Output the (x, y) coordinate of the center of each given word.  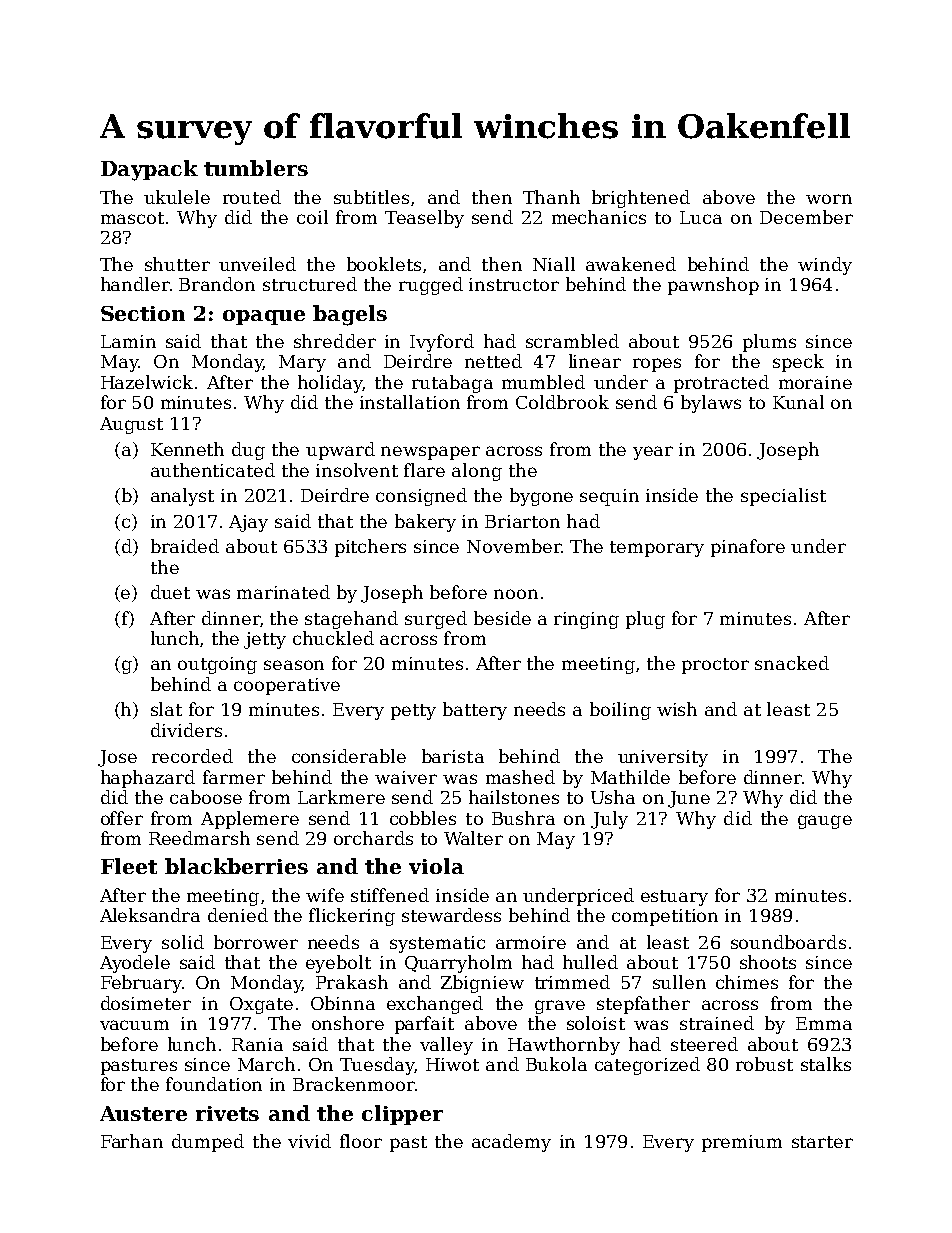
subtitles (371, 197)
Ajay (248, 523)
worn (829, 199)
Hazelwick (147, 382)
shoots (768, 962)
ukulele (177, 197)
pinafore (748, 548)
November (514, 546)
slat (166, 709)
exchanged (435, 1005)
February (141, 984)
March (266, 1064)
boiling (620, 711)
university (663, 758)
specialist (783, 497)
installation (410, 402)
